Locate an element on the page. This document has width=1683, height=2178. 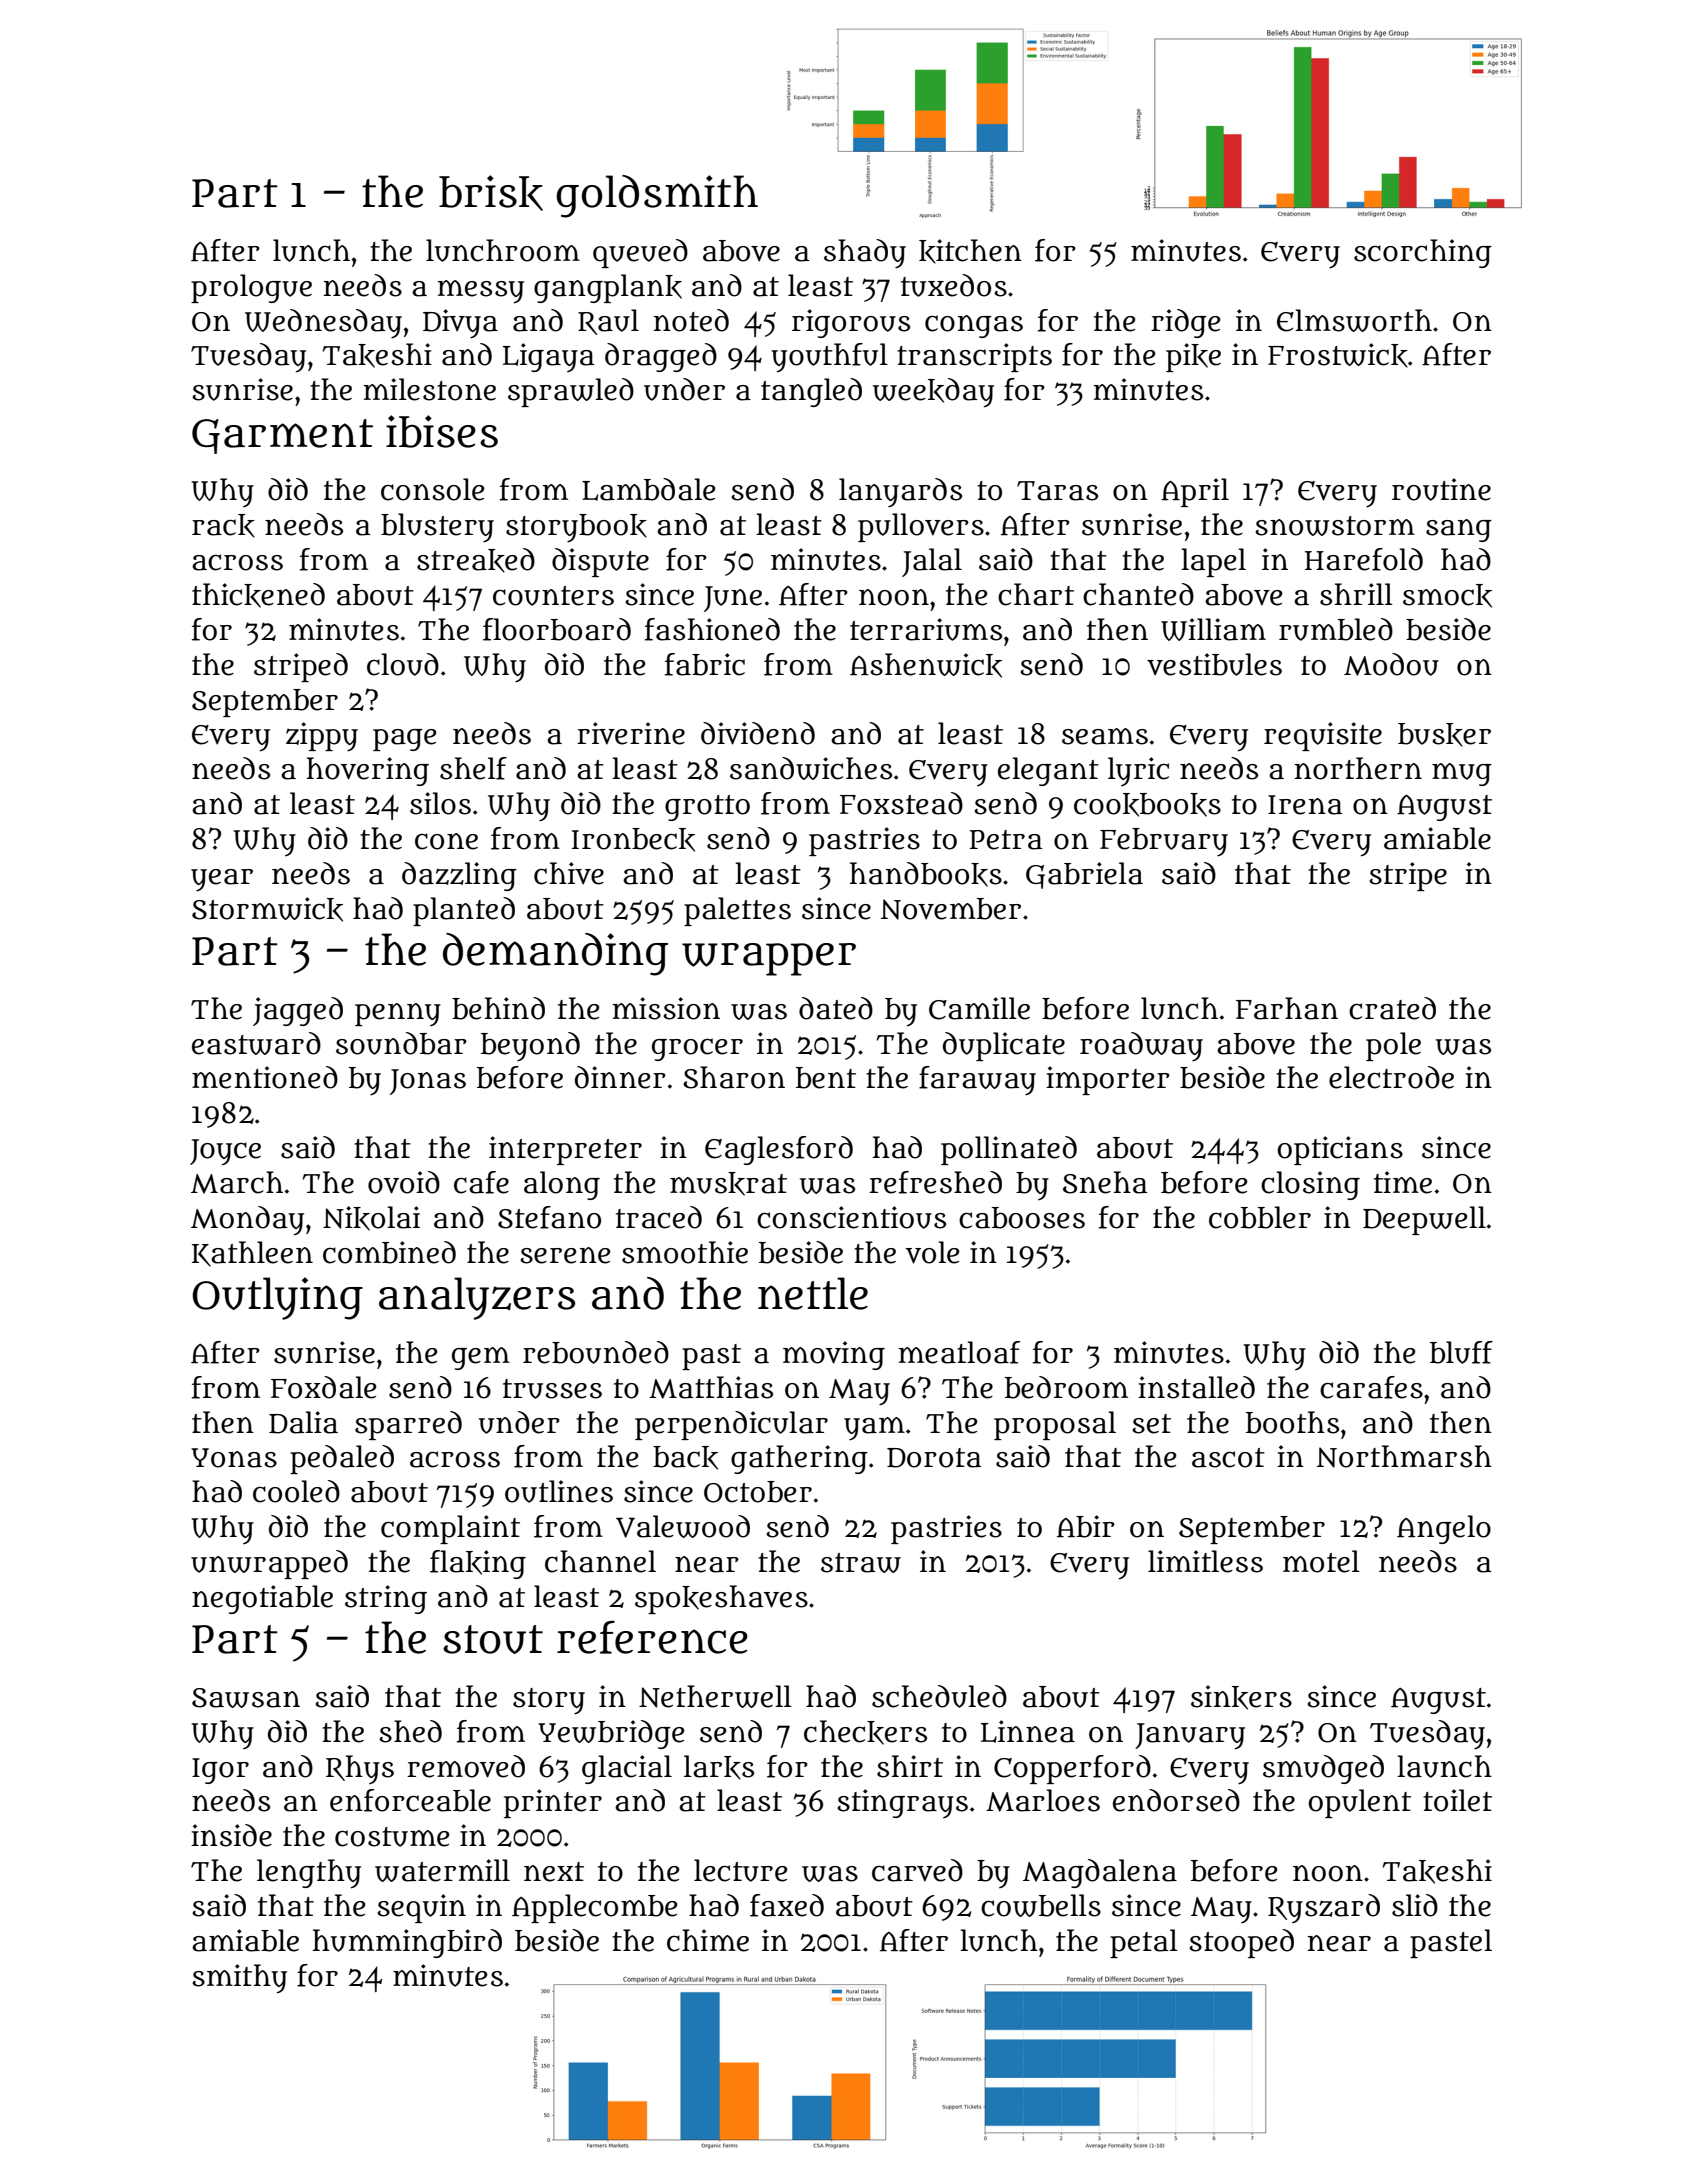
faxed is located at coordinates (787, 1905).
